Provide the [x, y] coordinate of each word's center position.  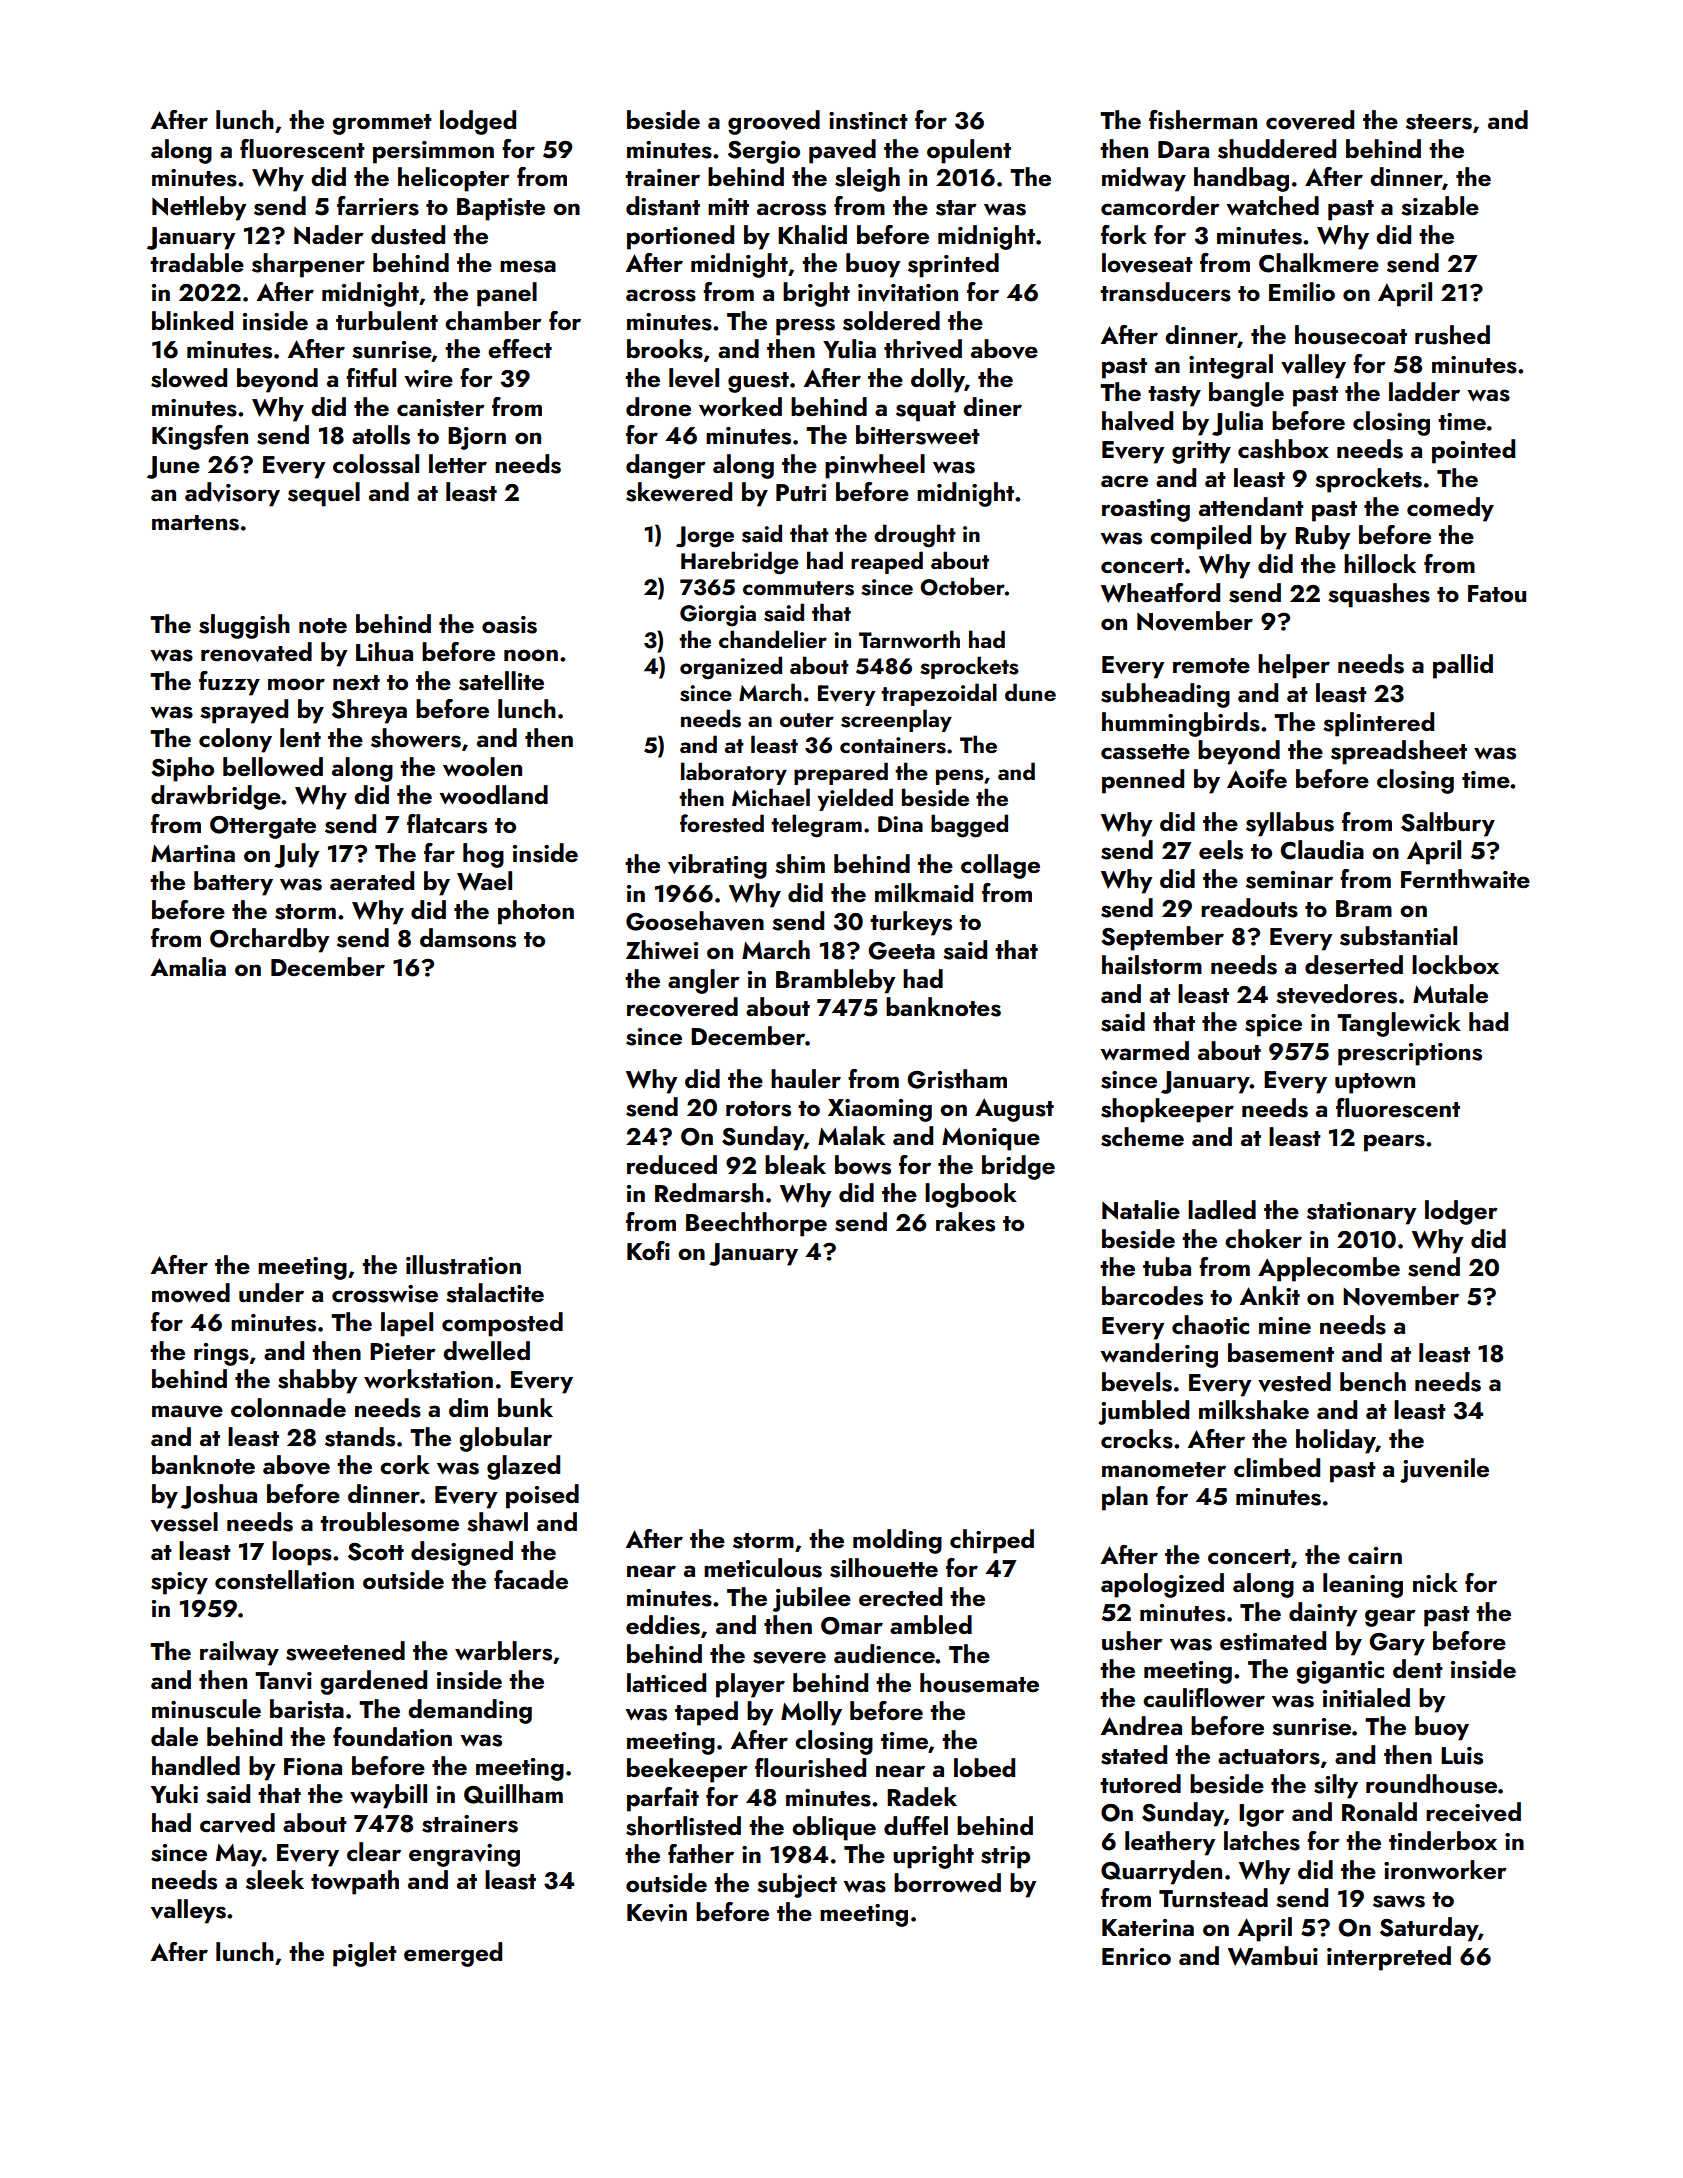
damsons [468, 938]
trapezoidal [939, 694]
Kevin [657, 1913]
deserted [1354, 965]
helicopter [454, 179]
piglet [365, 1954]
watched [1272, 205]
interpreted [1389, 1958]
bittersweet [918, 435]
